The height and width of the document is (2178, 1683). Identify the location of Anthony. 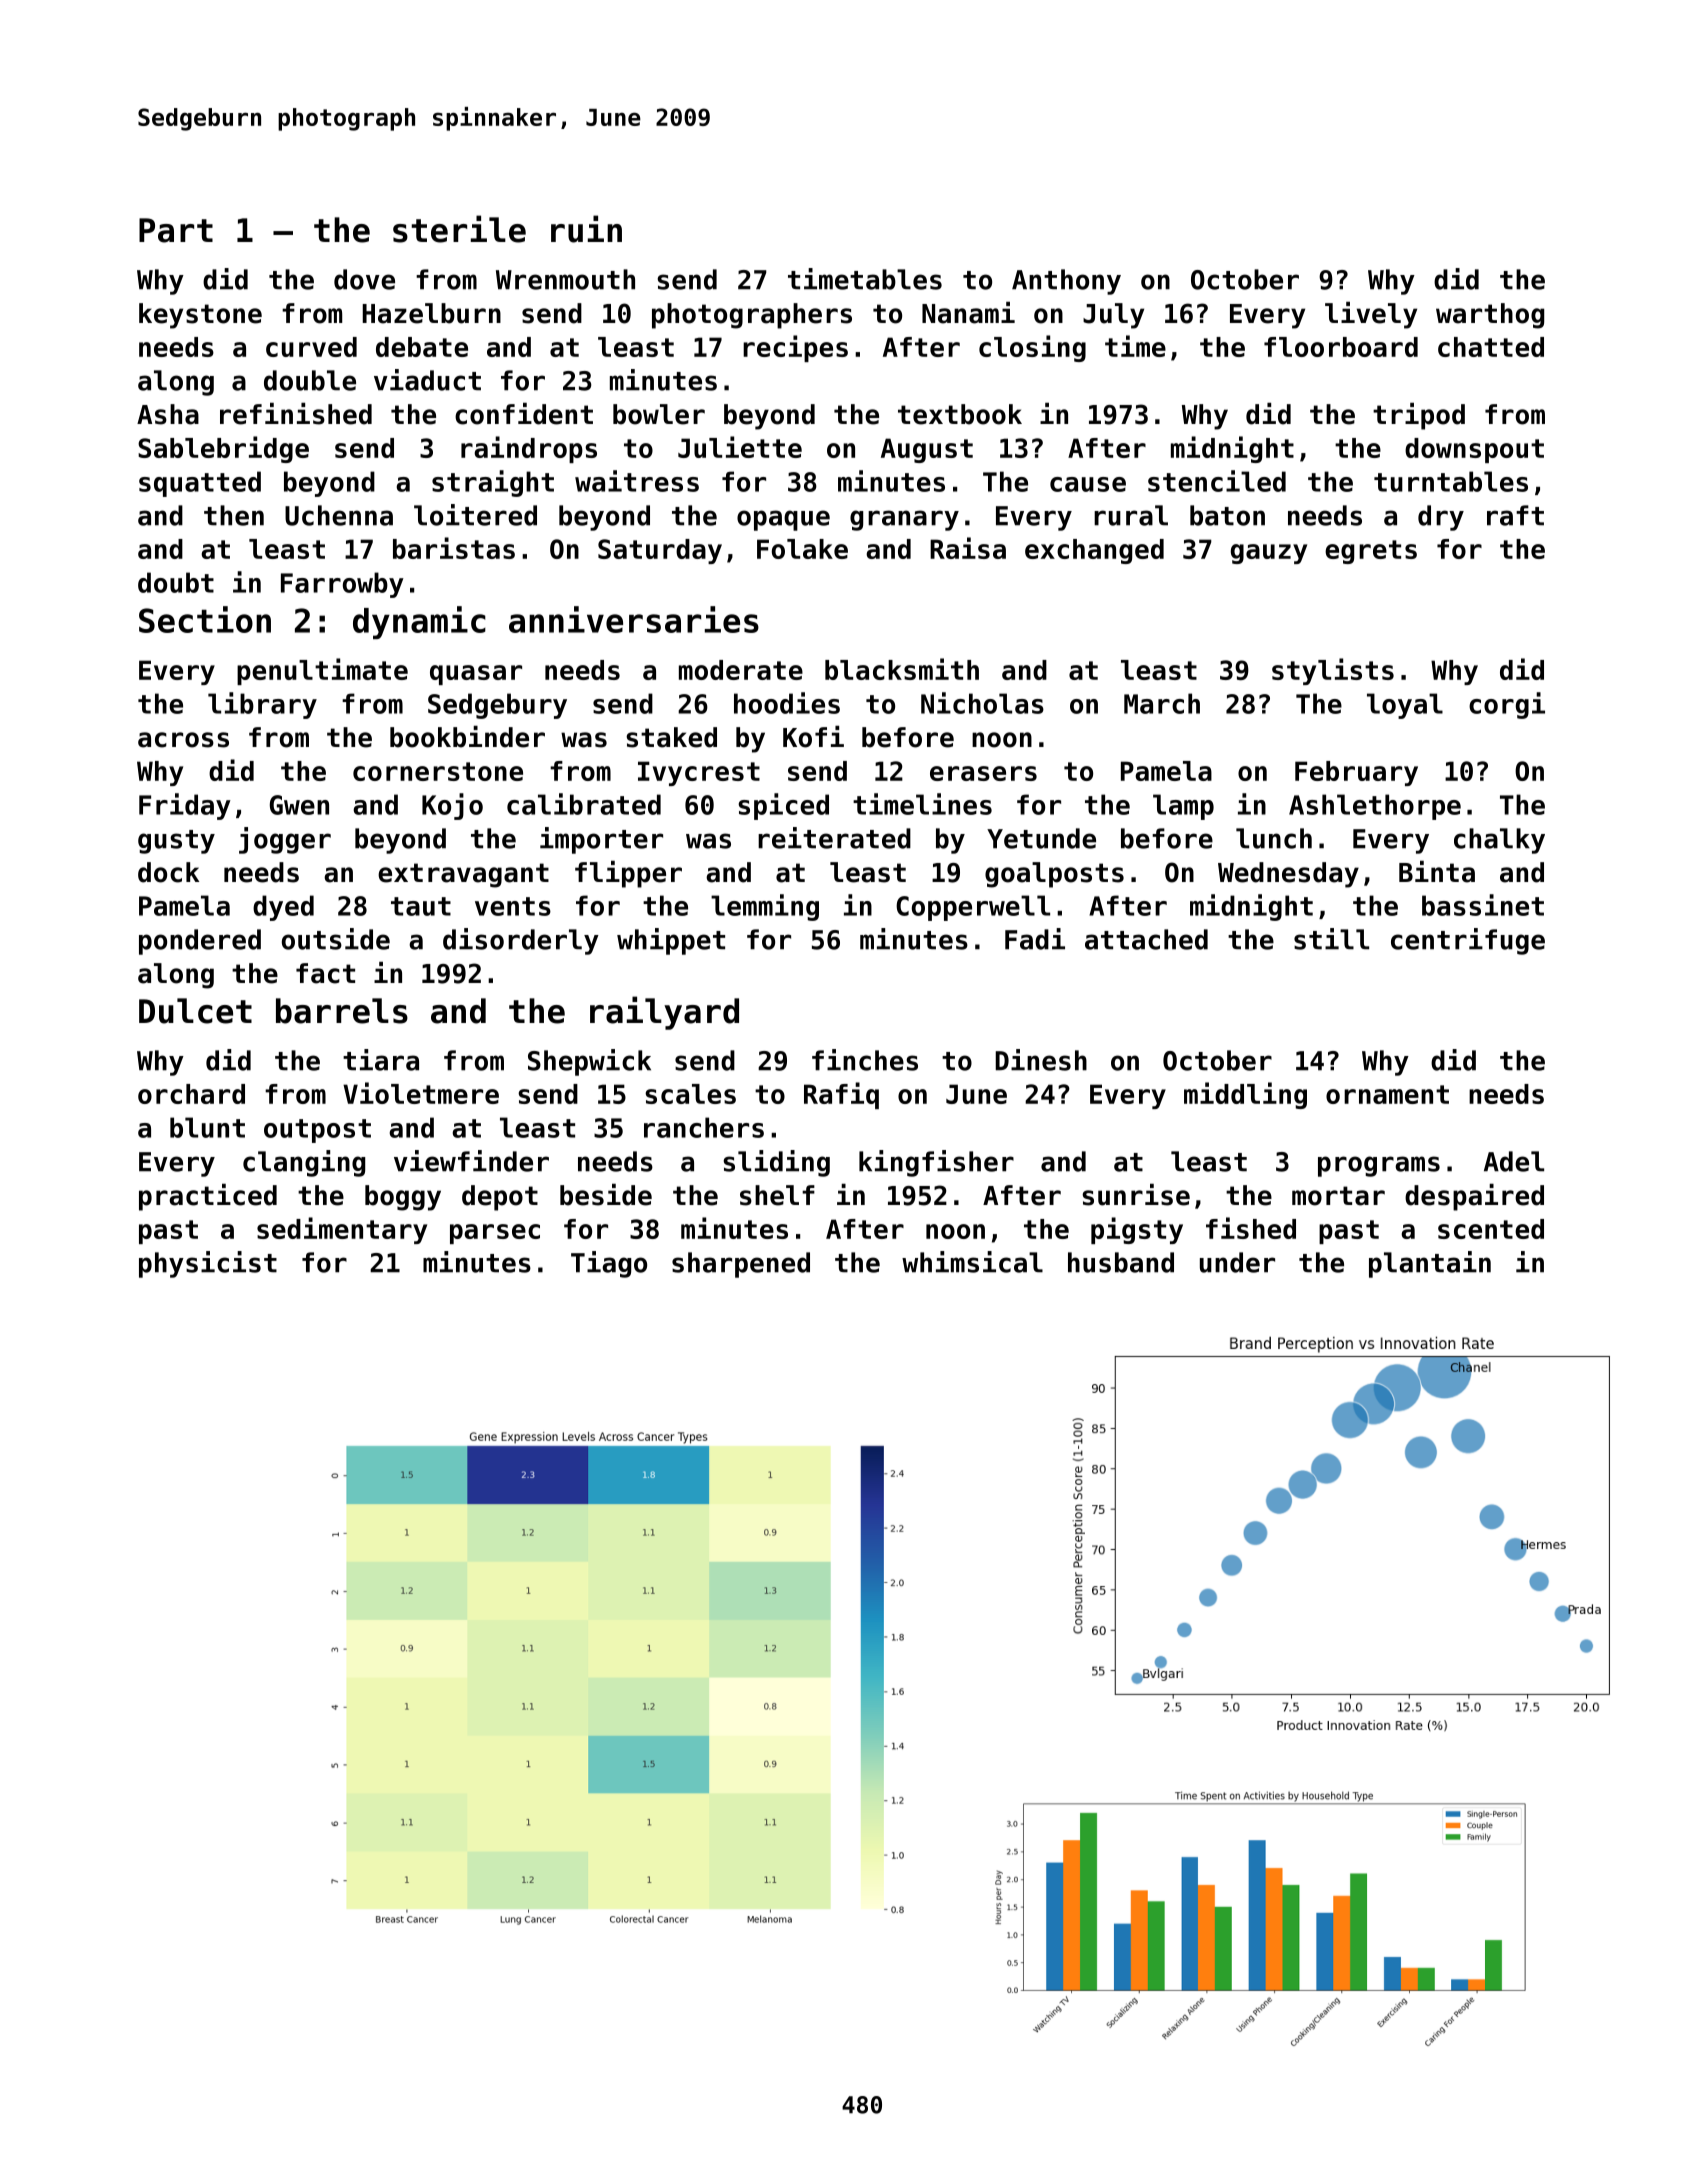
(1066, 282).
